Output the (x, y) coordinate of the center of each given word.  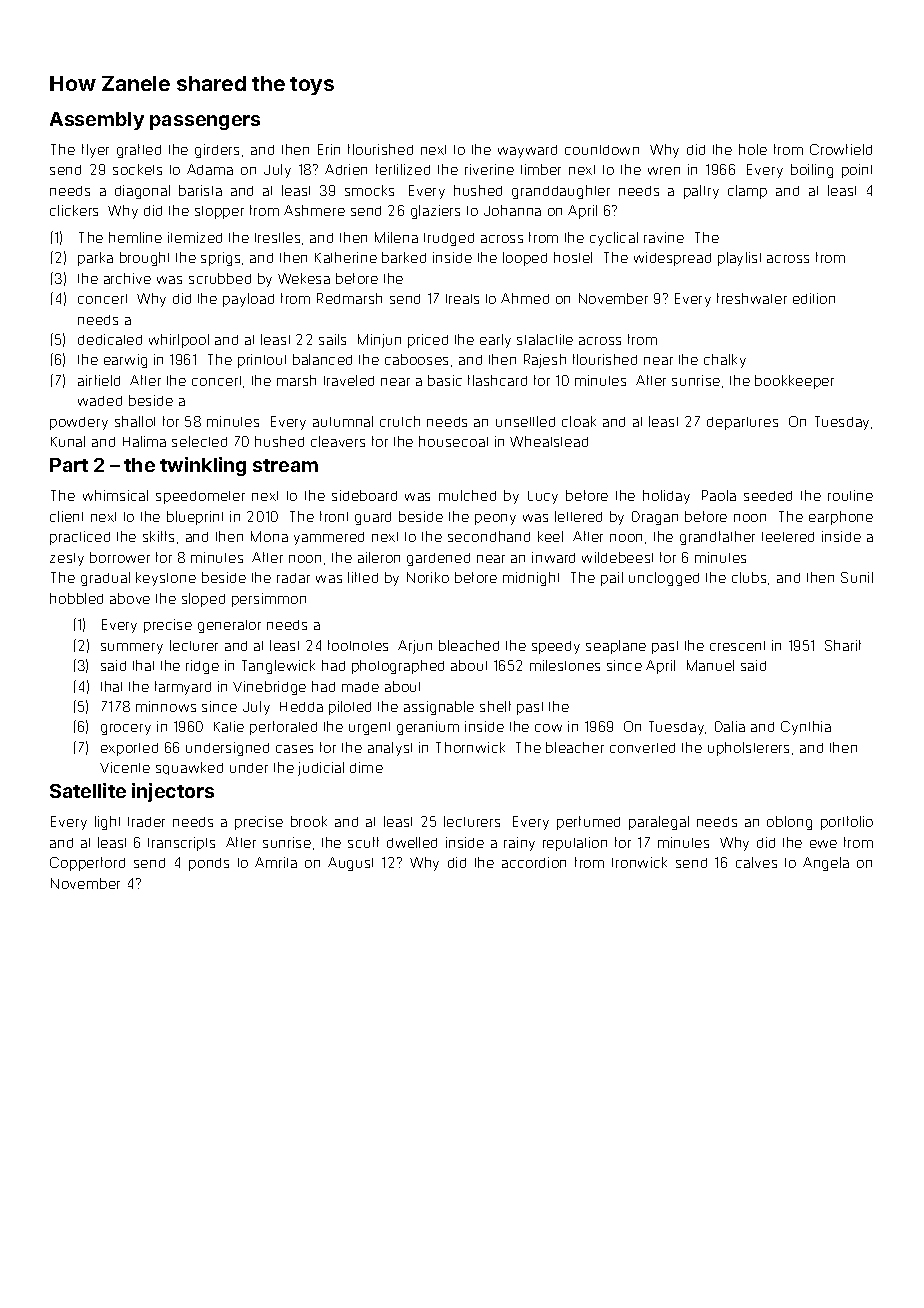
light (107, 823)
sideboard (364, 495)
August (350, 864)
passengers (205, 122)
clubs (749, 577)
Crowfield (841, 149)
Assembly (97, 121)
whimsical (115, 495)
